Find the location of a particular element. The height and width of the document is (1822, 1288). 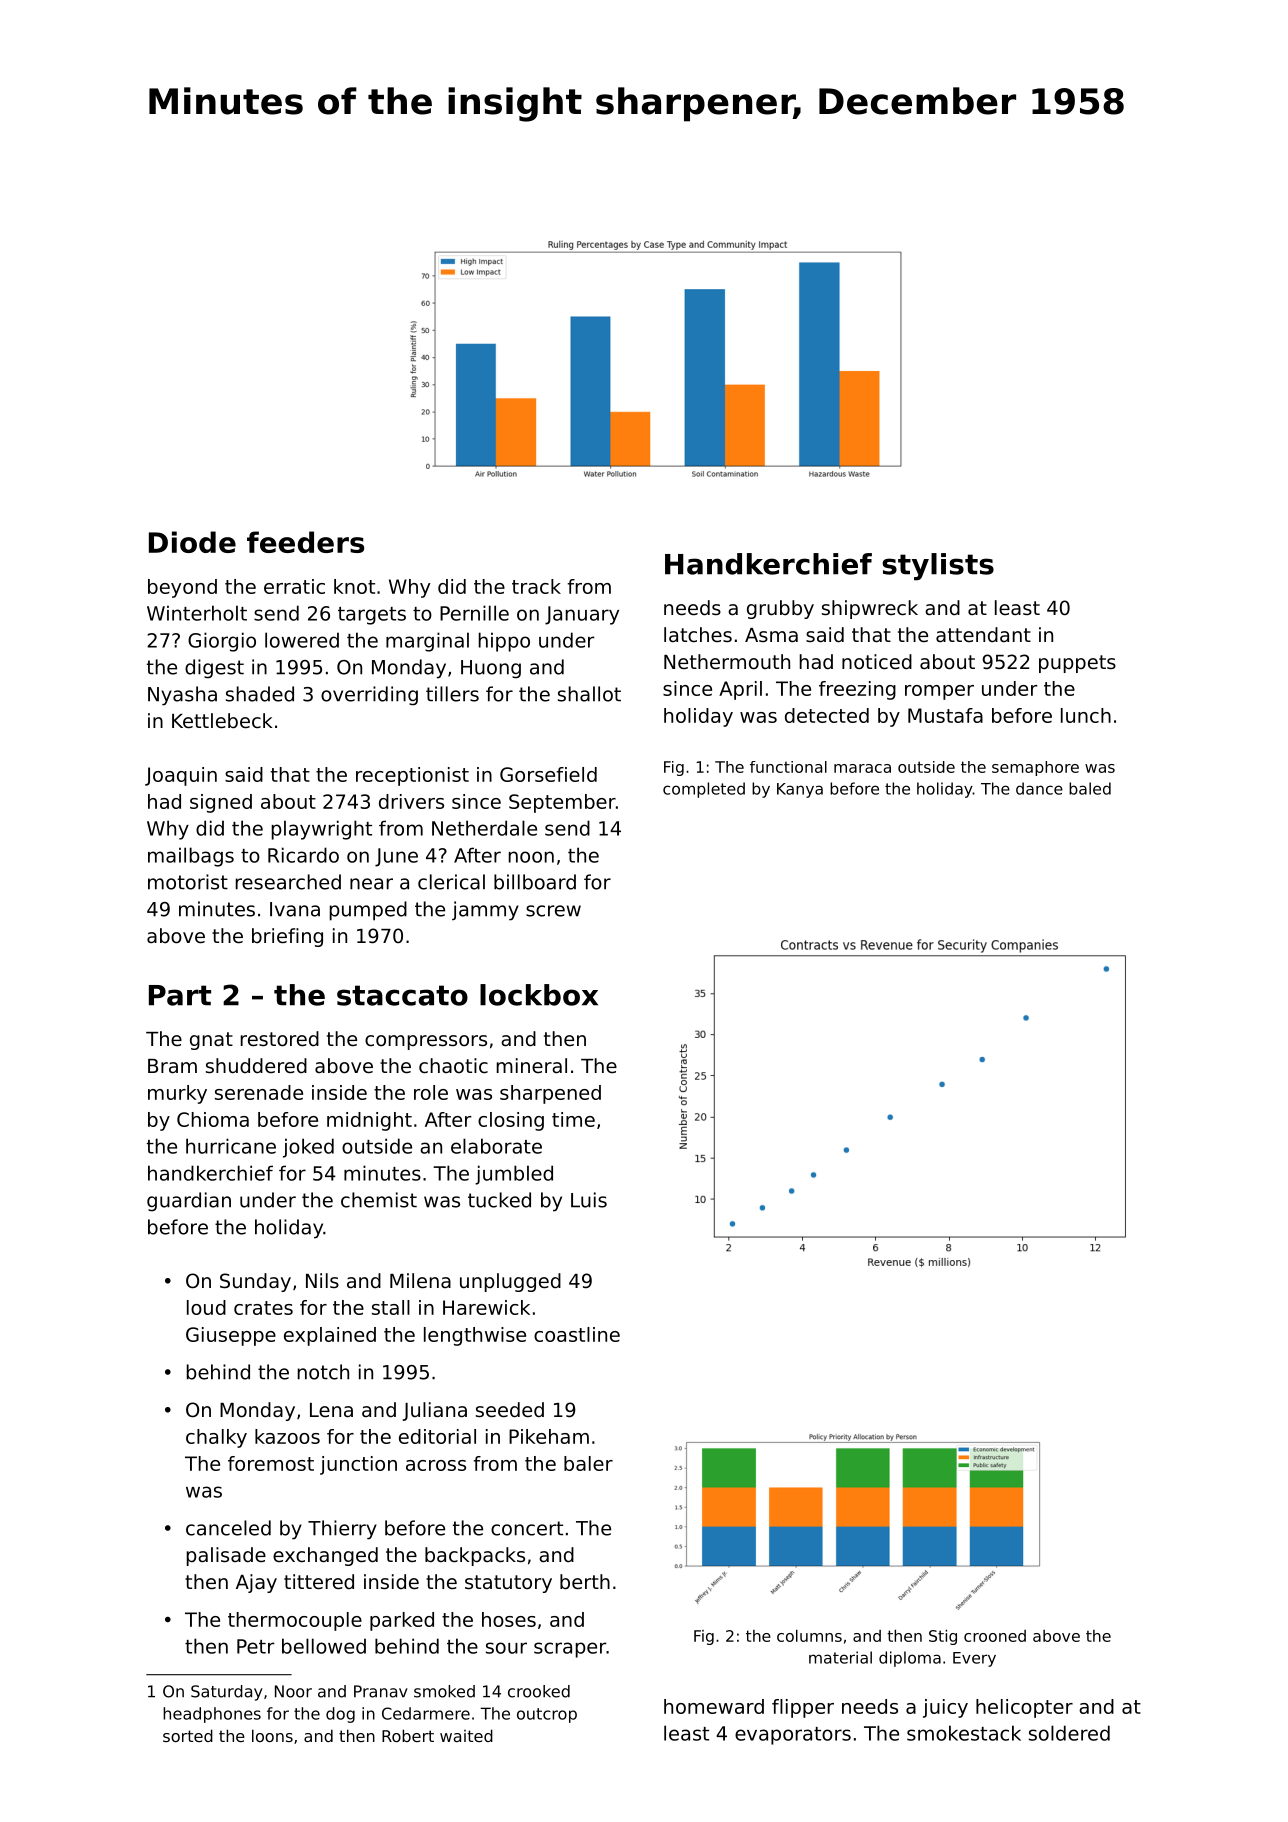

time is located at coordinates (573, 1119).
